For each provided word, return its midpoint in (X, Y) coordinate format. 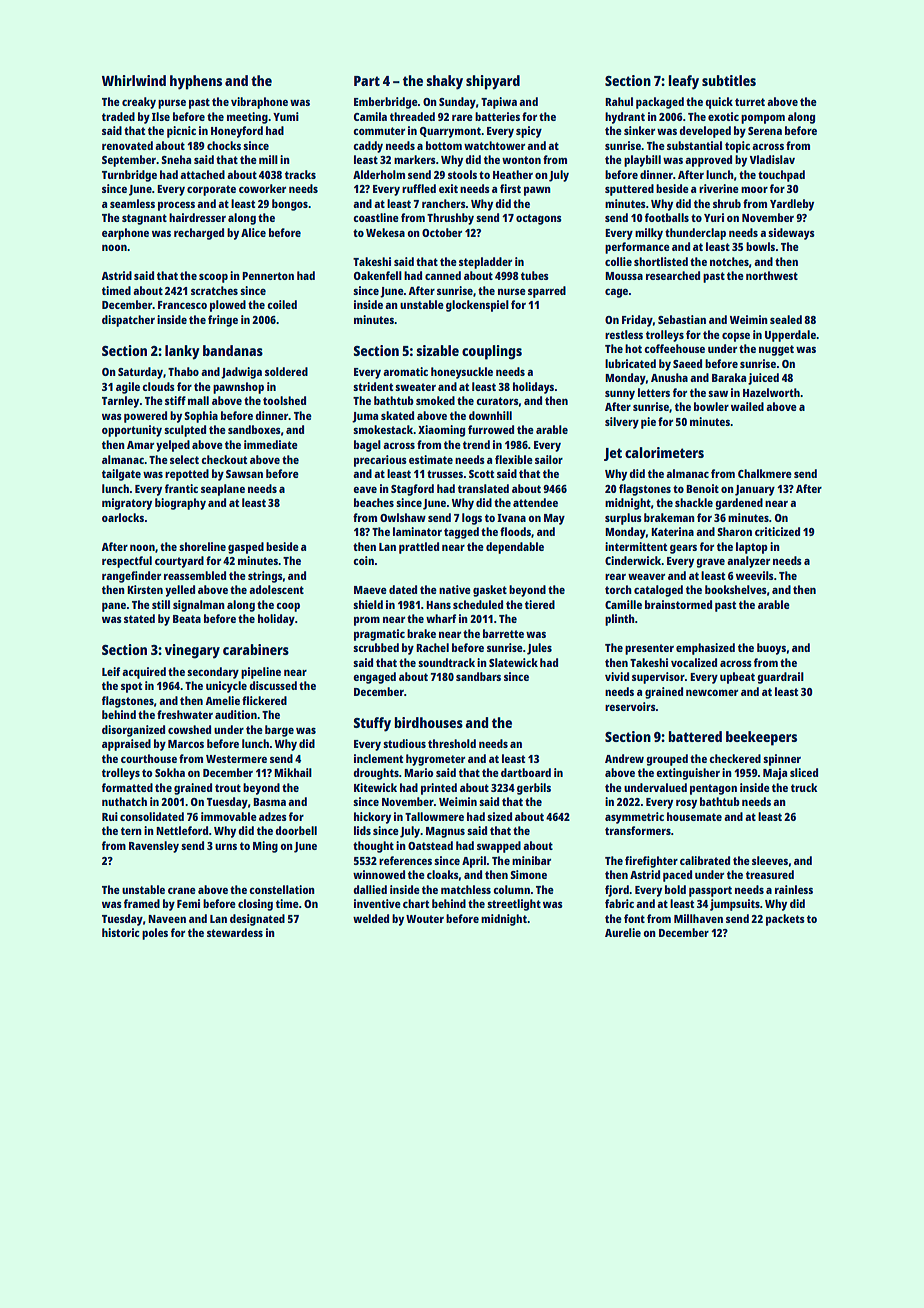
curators (497, 401)
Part (367, 81)
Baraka (729, 377)
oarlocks (123, 517)
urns (226, 847)
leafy (683, 82)
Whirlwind (134, 80)
